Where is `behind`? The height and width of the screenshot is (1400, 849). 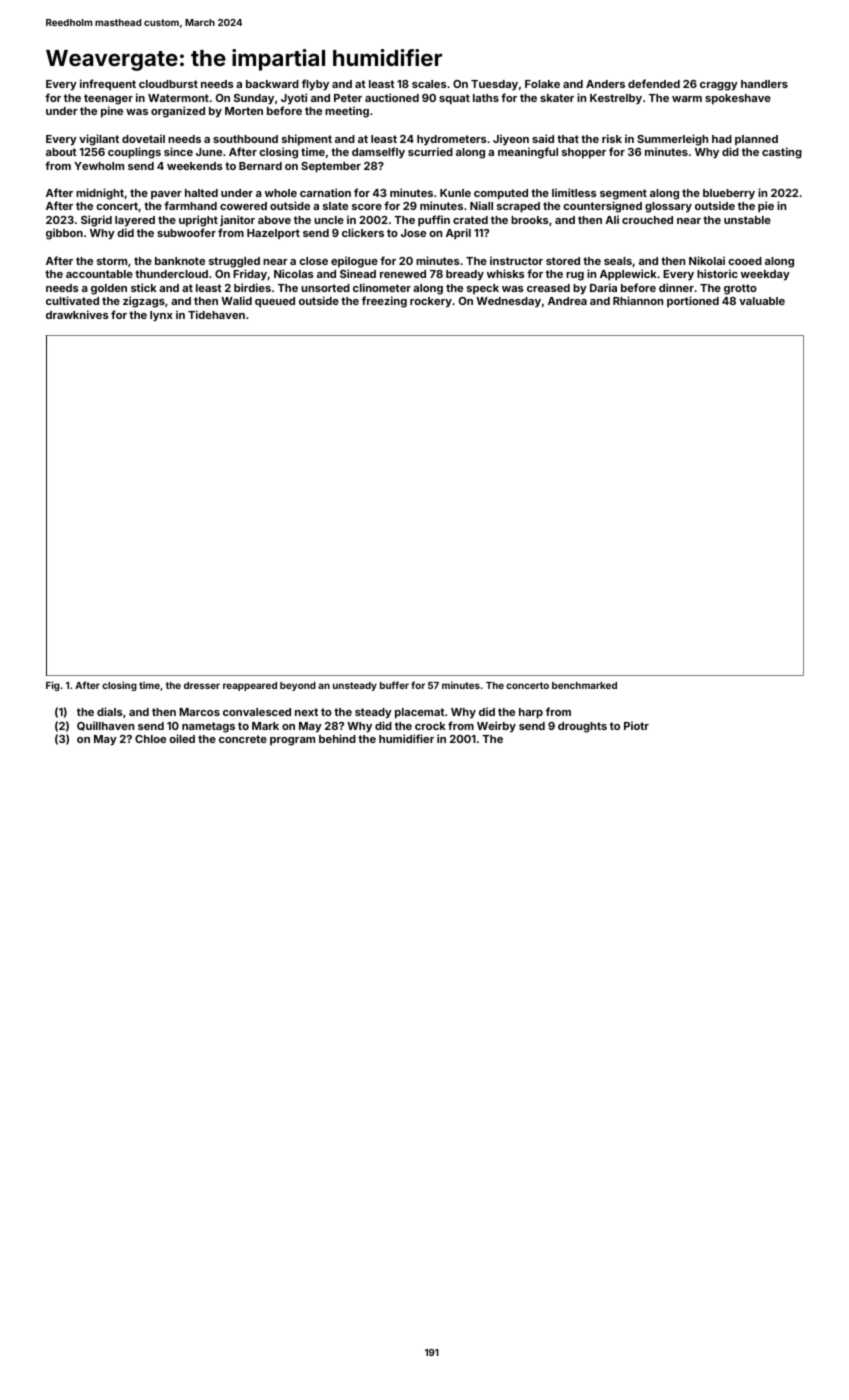
behind is located at coordinates (337, 738).
